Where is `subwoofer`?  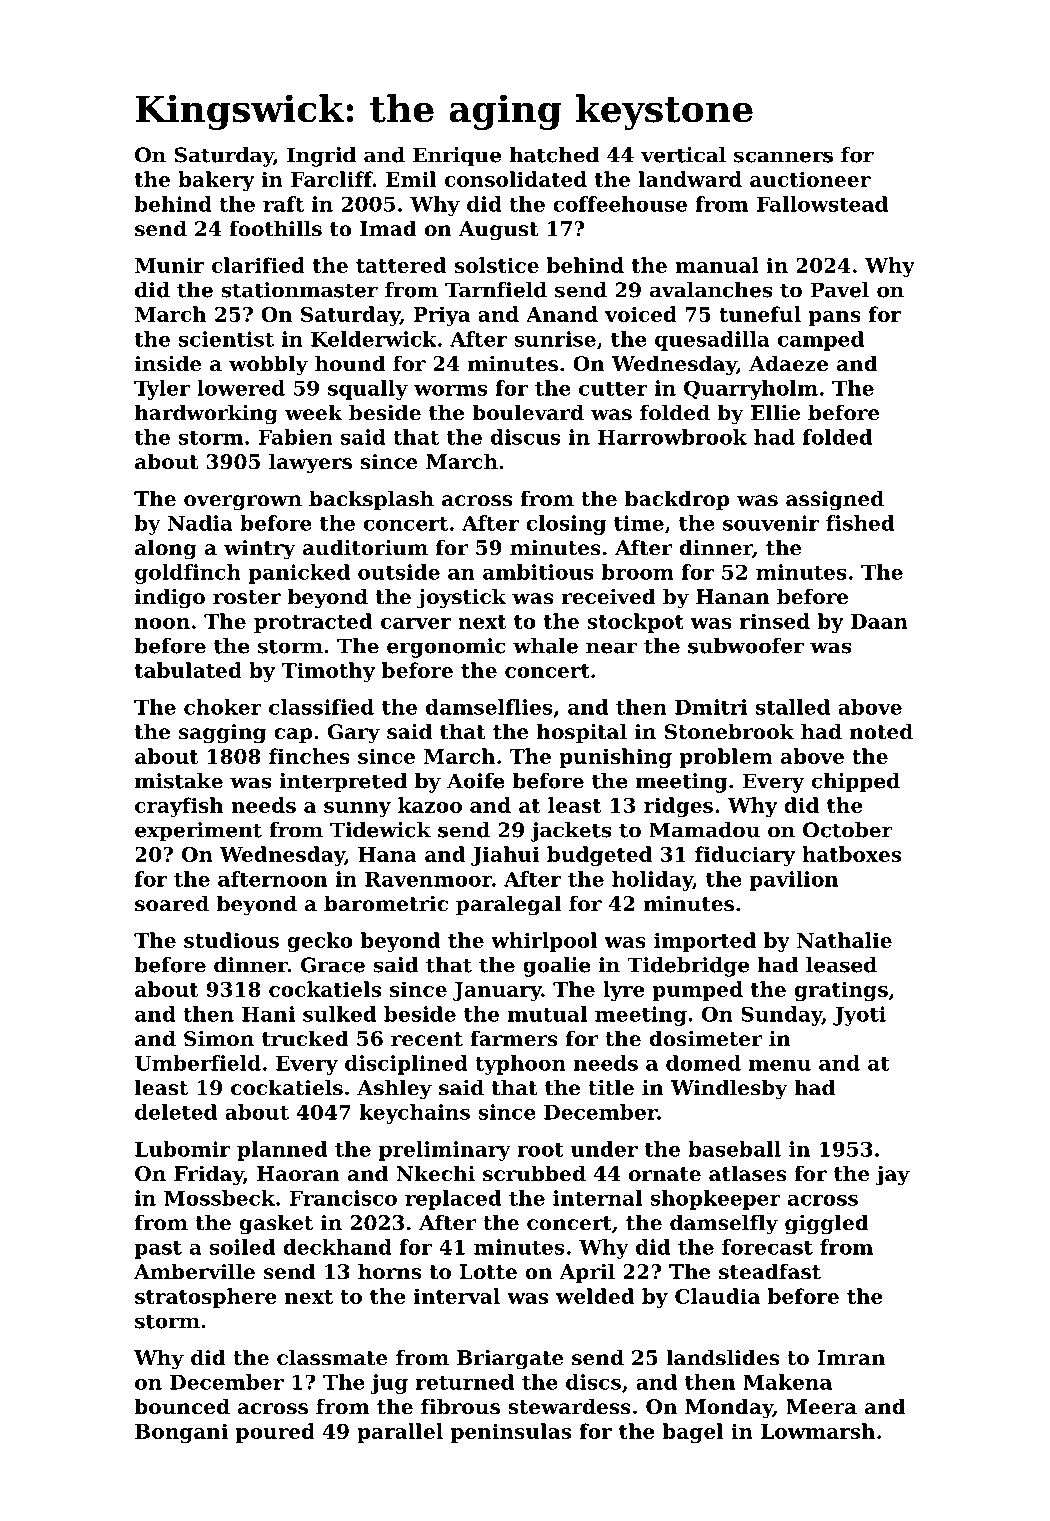
subwoofer is located at coordinates (746, 646).
